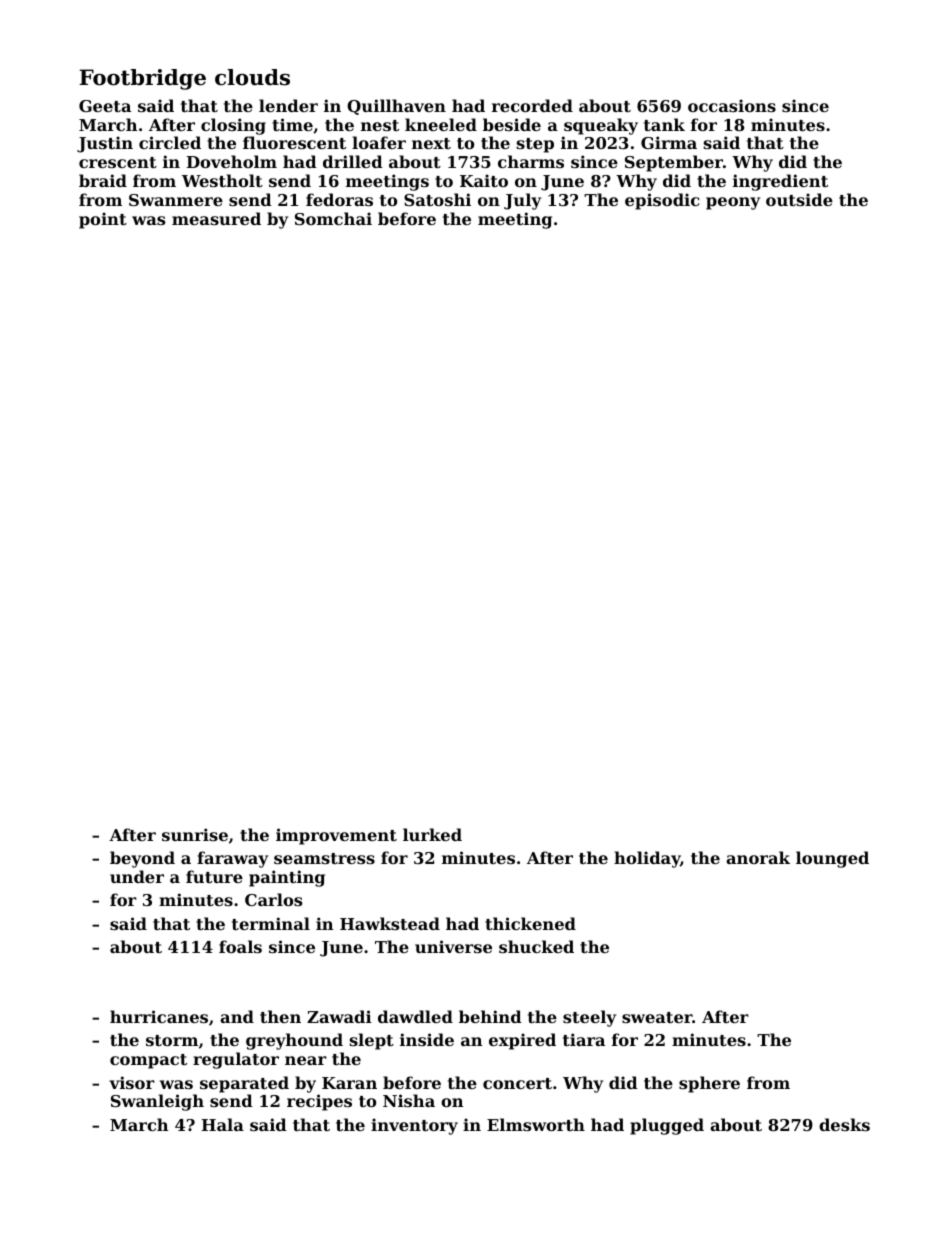 The height and width of the page is (1233, 952). What do you see at coordinates (157, 1102) in the page?
I see `Swanleigh` at bounding box center [157, 1102].
